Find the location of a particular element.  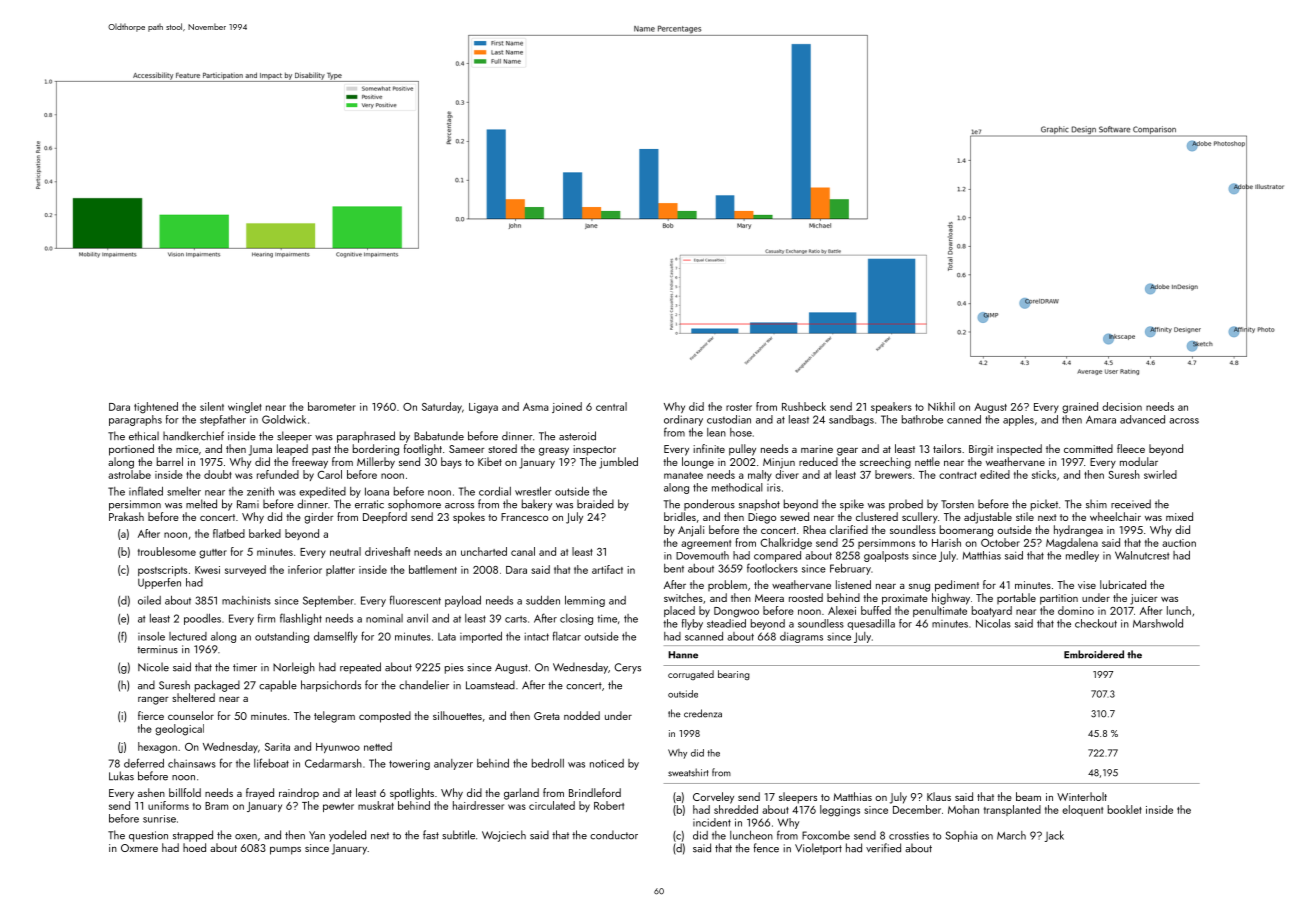

damselfly is located at coordinates (336, 637).
